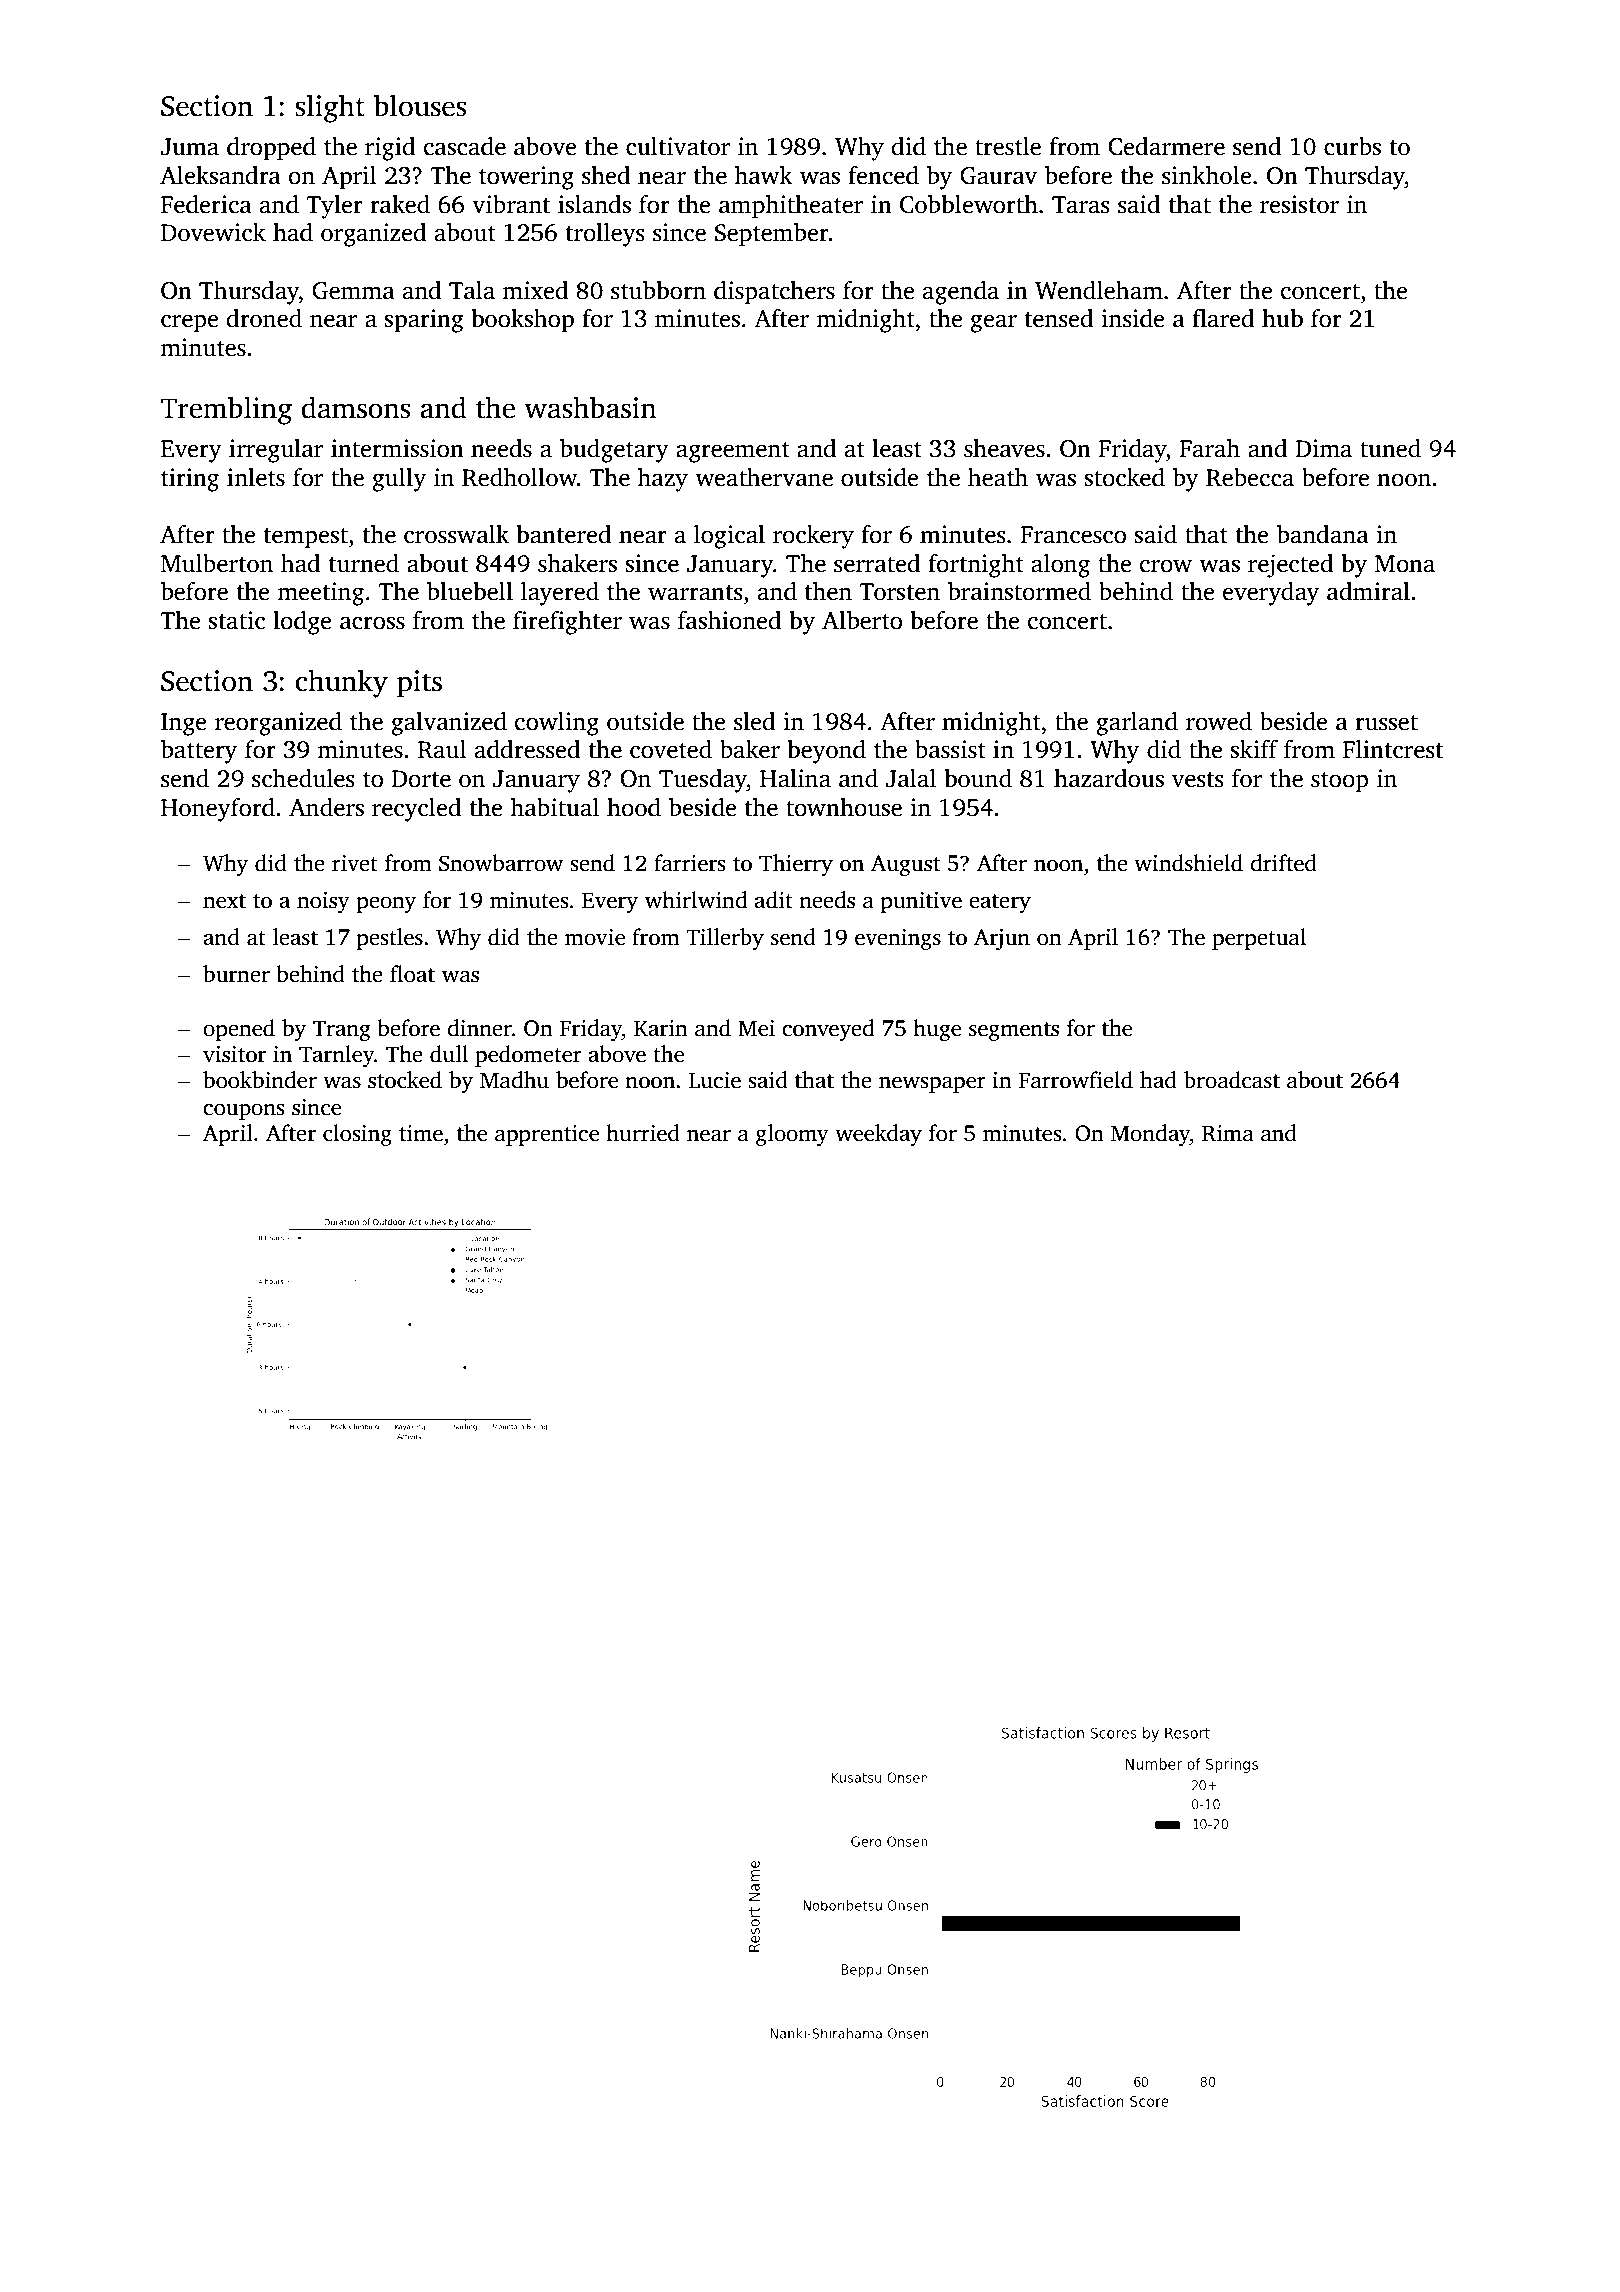 The image size is (1620, 2292). Describe the element at coordinates (1282, 318) in the screenshot. I see `hub` at that location.
